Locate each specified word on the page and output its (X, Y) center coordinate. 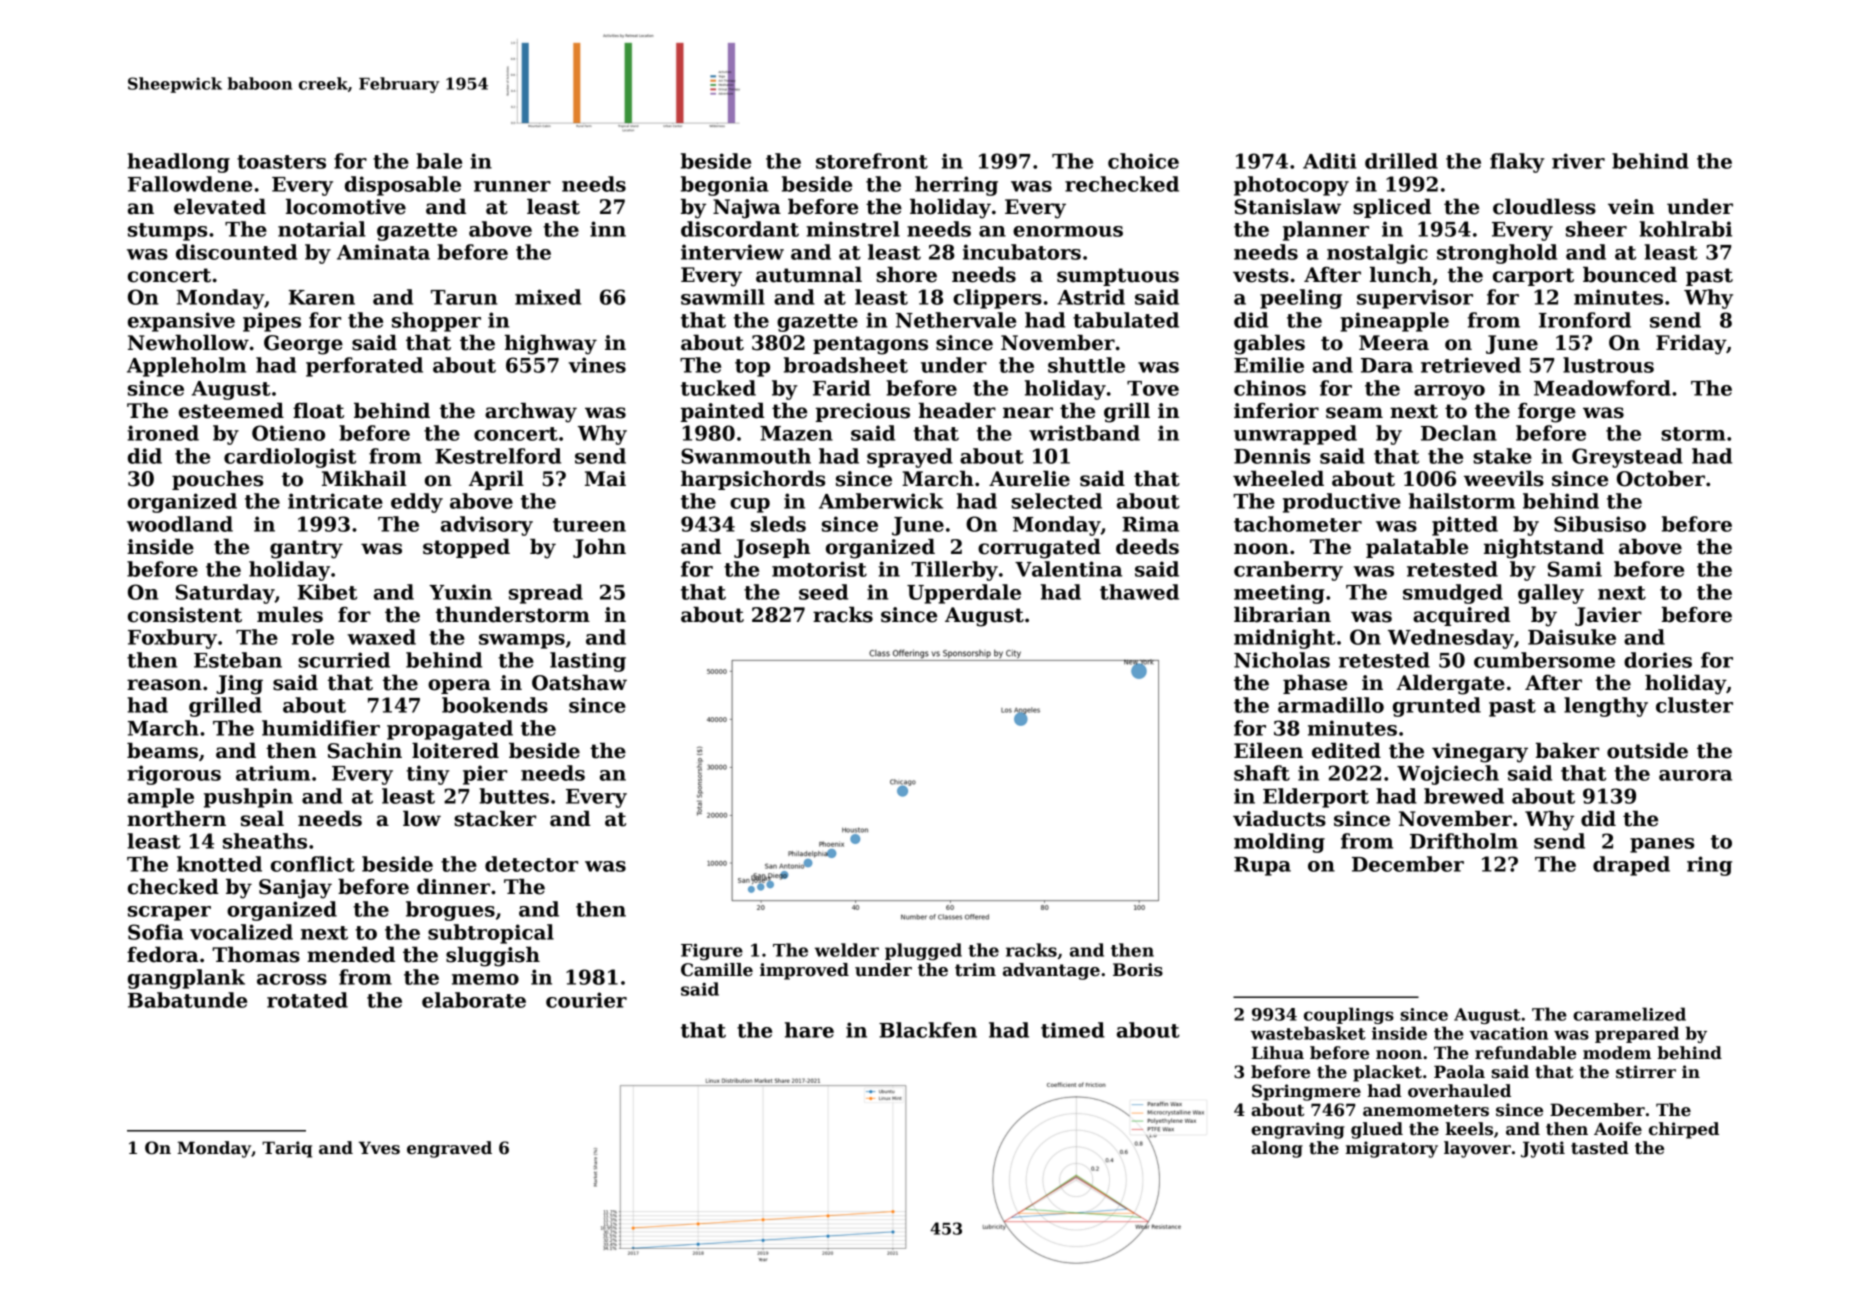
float (318, 411)
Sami (1575, 569)
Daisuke (1572, 637)
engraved (449, 1149)
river (1578, 161)
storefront (872, 161)
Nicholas (1282, 660)
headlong (178, 163)
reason (164, 685)
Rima (1150, 524)
